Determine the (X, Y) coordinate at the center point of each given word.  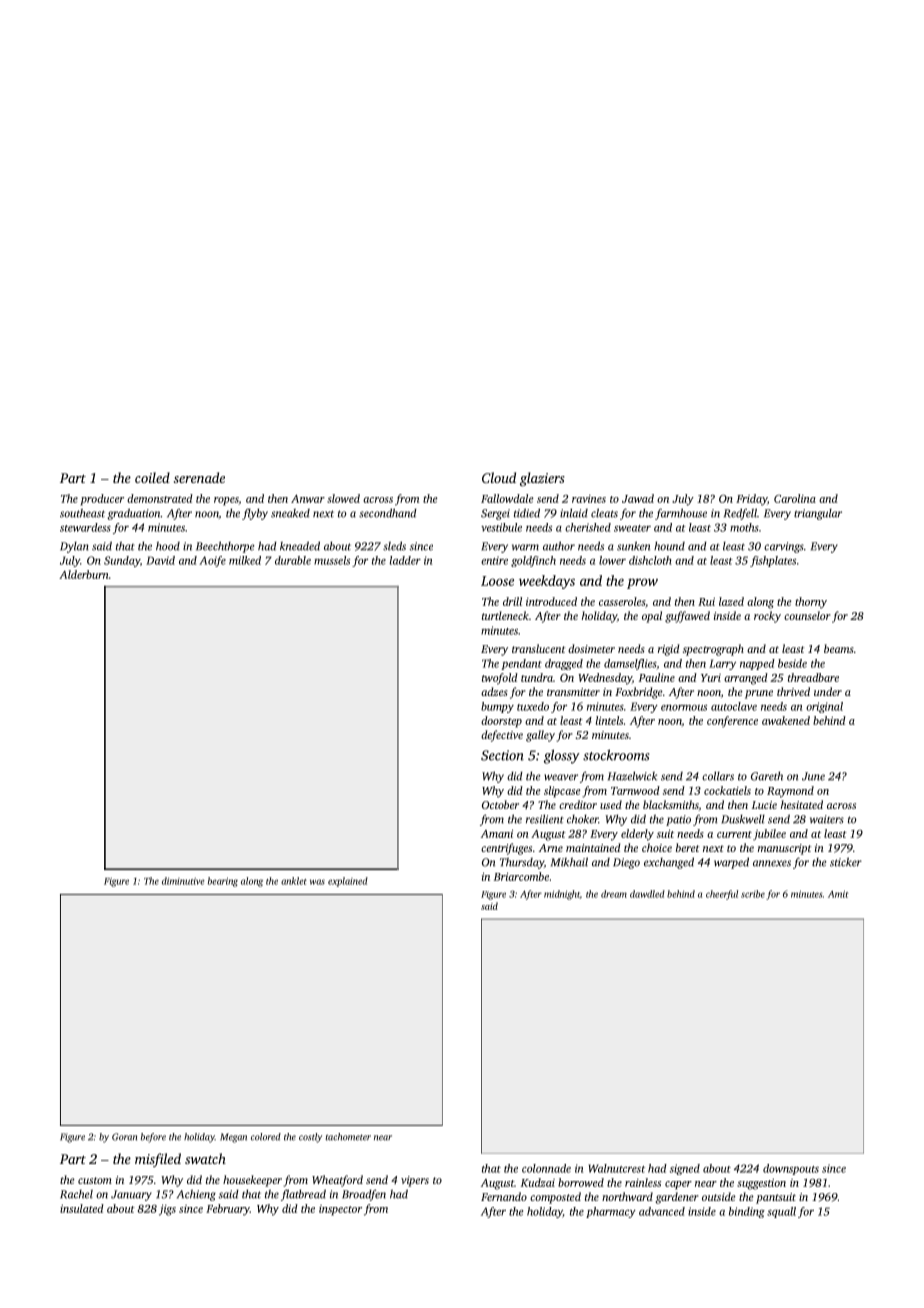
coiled (152, 477)
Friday (751, 500)
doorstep (501, 722)
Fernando (504, 1196)
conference (732, 722)
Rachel (76, 1194)
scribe (753, 894)
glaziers (542, 479)
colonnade (546, 1168)
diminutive (183, 881)
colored (266, 1137)
